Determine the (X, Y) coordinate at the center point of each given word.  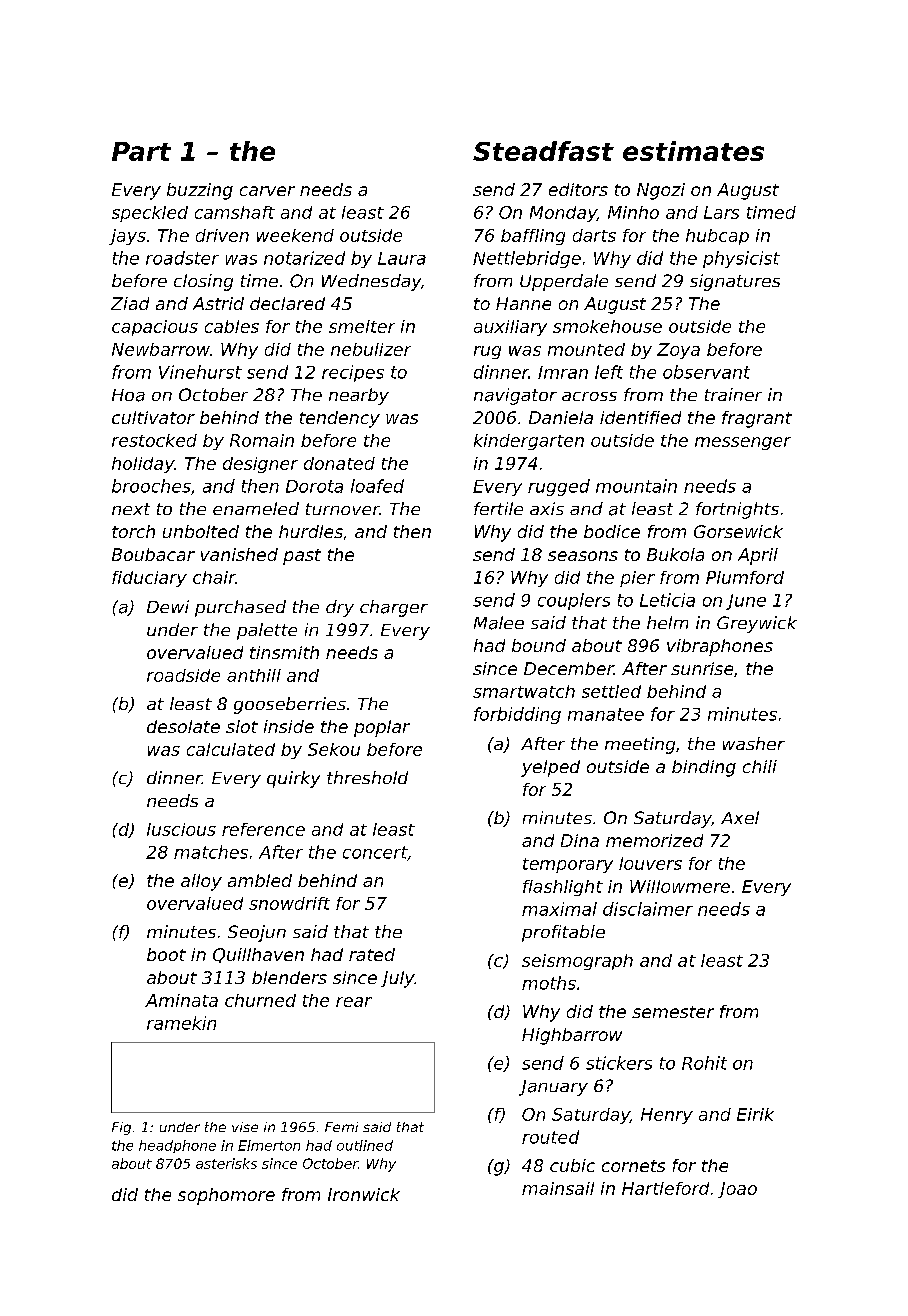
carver (267, 191)
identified (640, 417)
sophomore (226, 1196)
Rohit (704, 1063)
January (553, 1088)
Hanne (523, 303)
